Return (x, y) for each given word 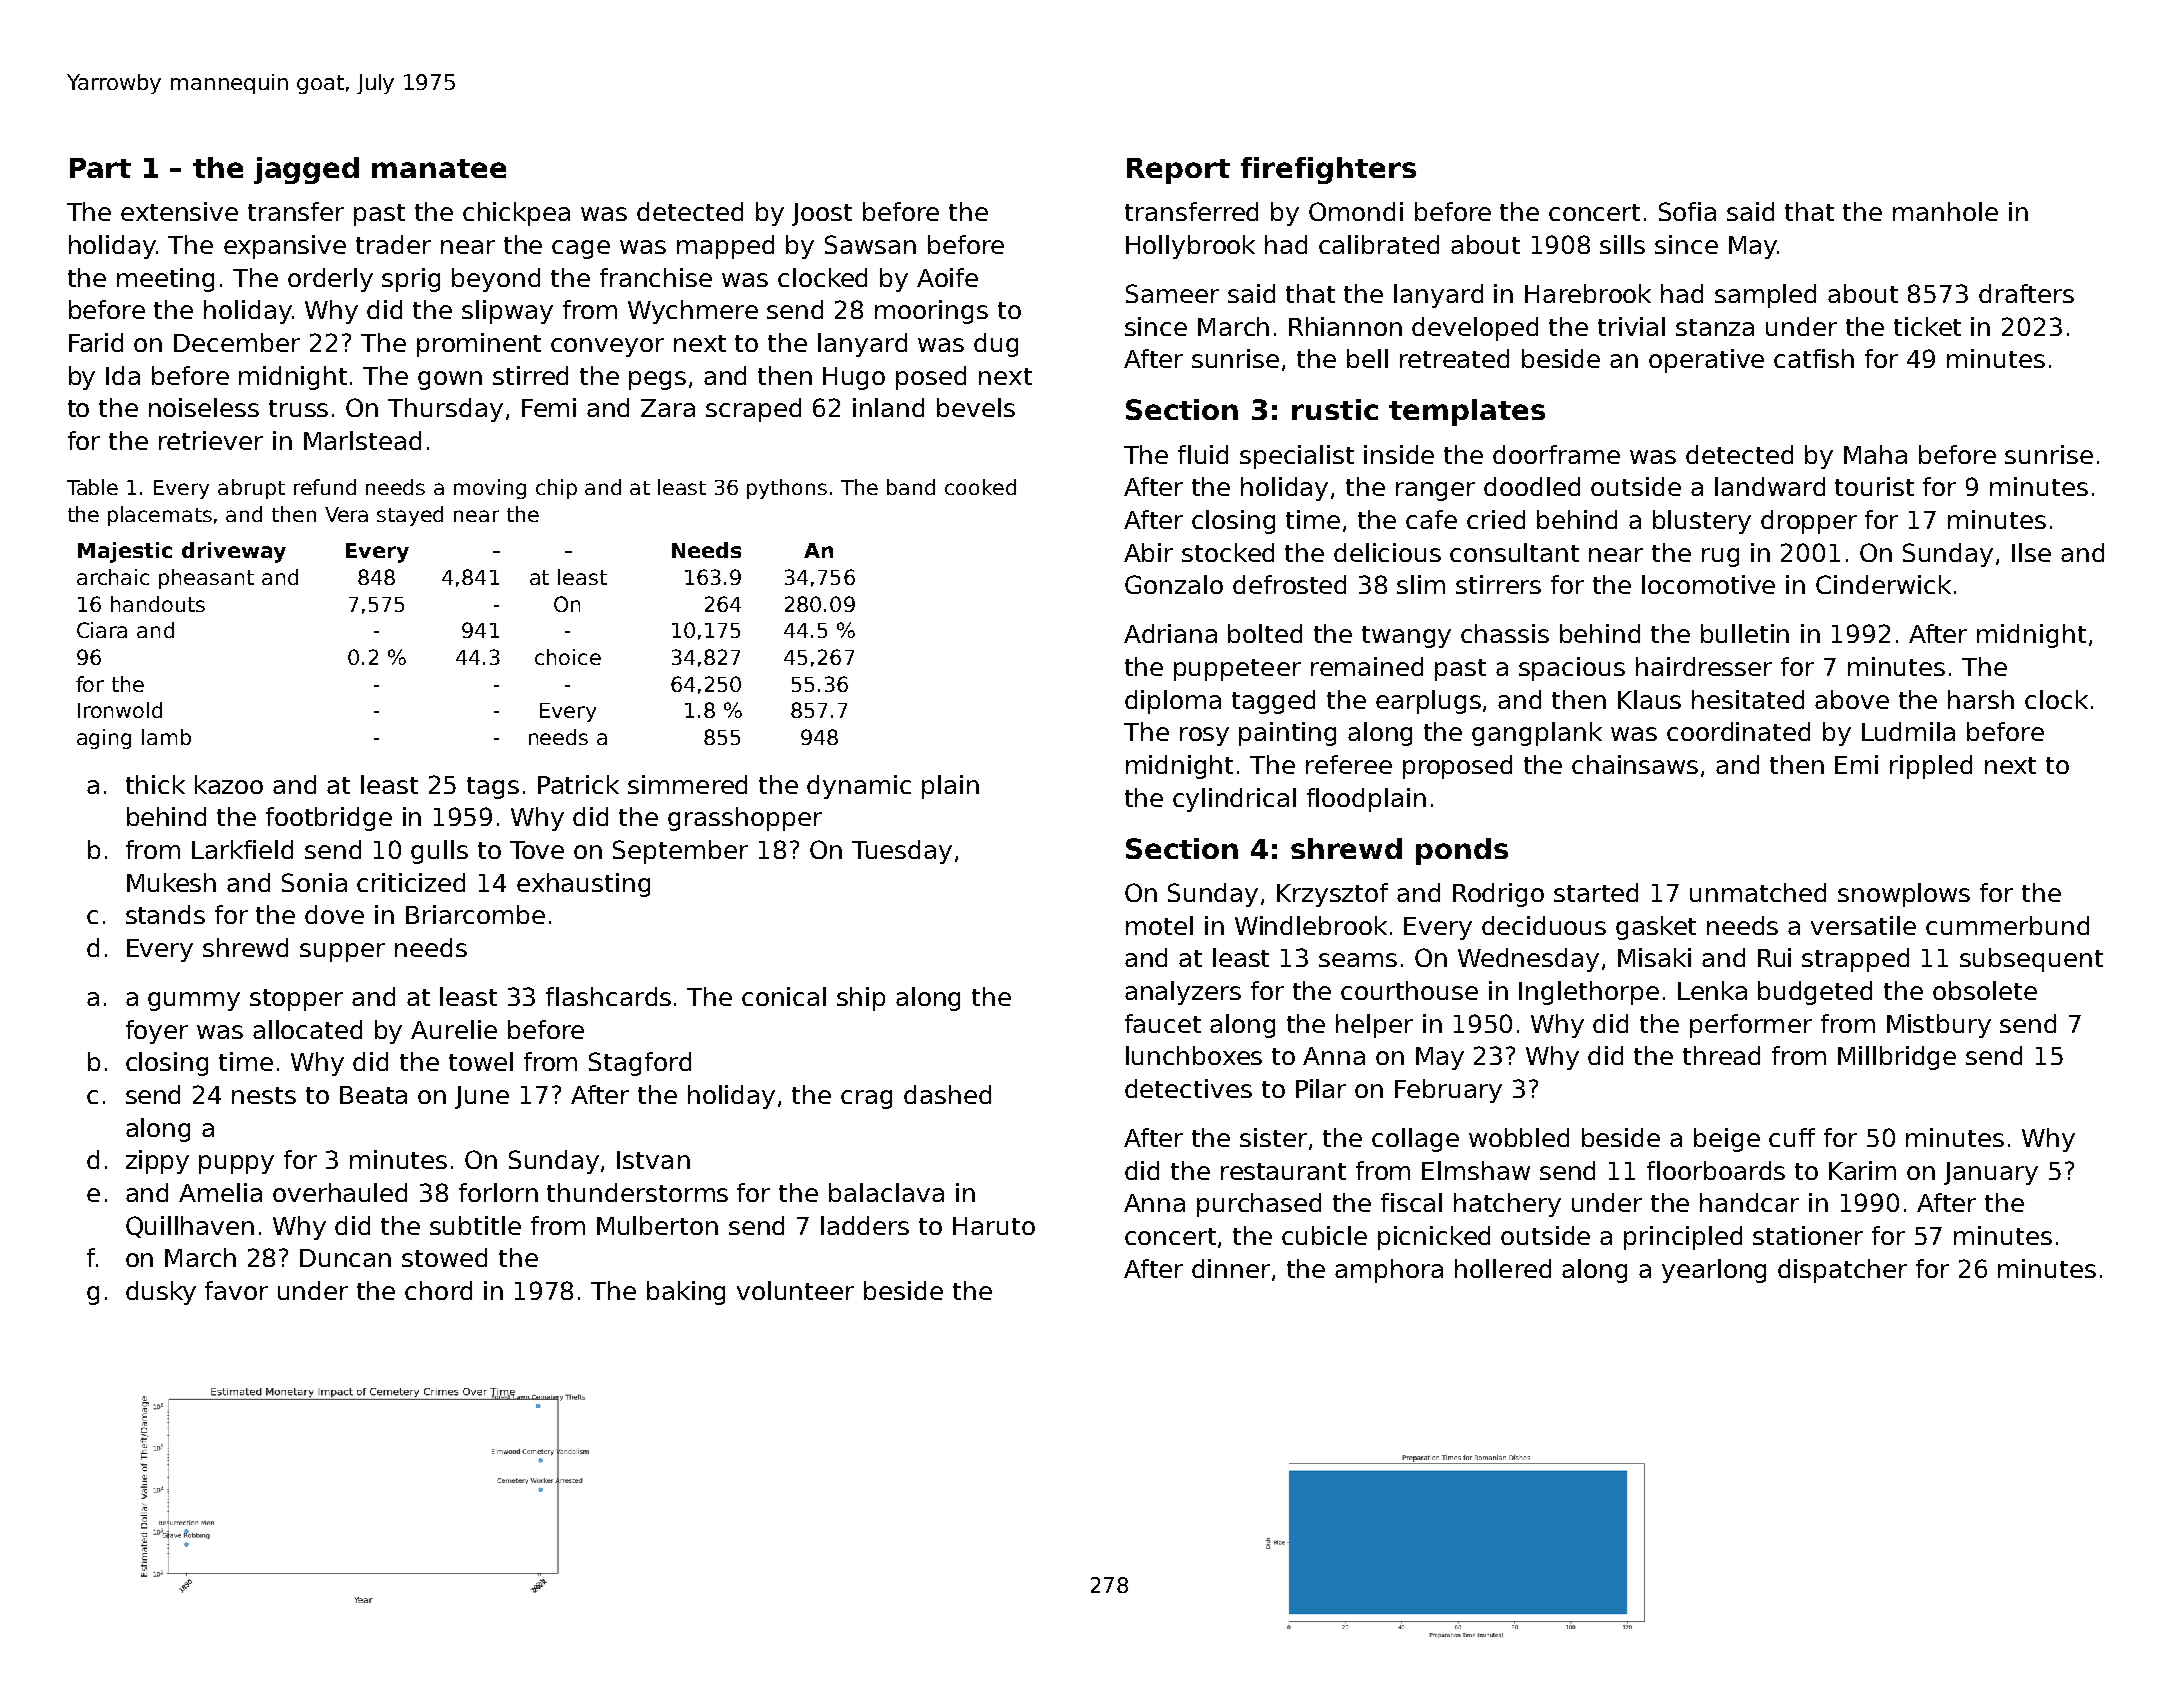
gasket (1656, 928)
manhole (1945, 211)
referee (1349, 764)
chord (438, 1290)
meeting (165, 280)
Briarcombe (475, 914)
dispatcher (1842, 1271)
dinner (1231, 1268)
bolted (1265, 633)
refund (325, 487)
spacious (1572, 669)
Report (1178, 171)
